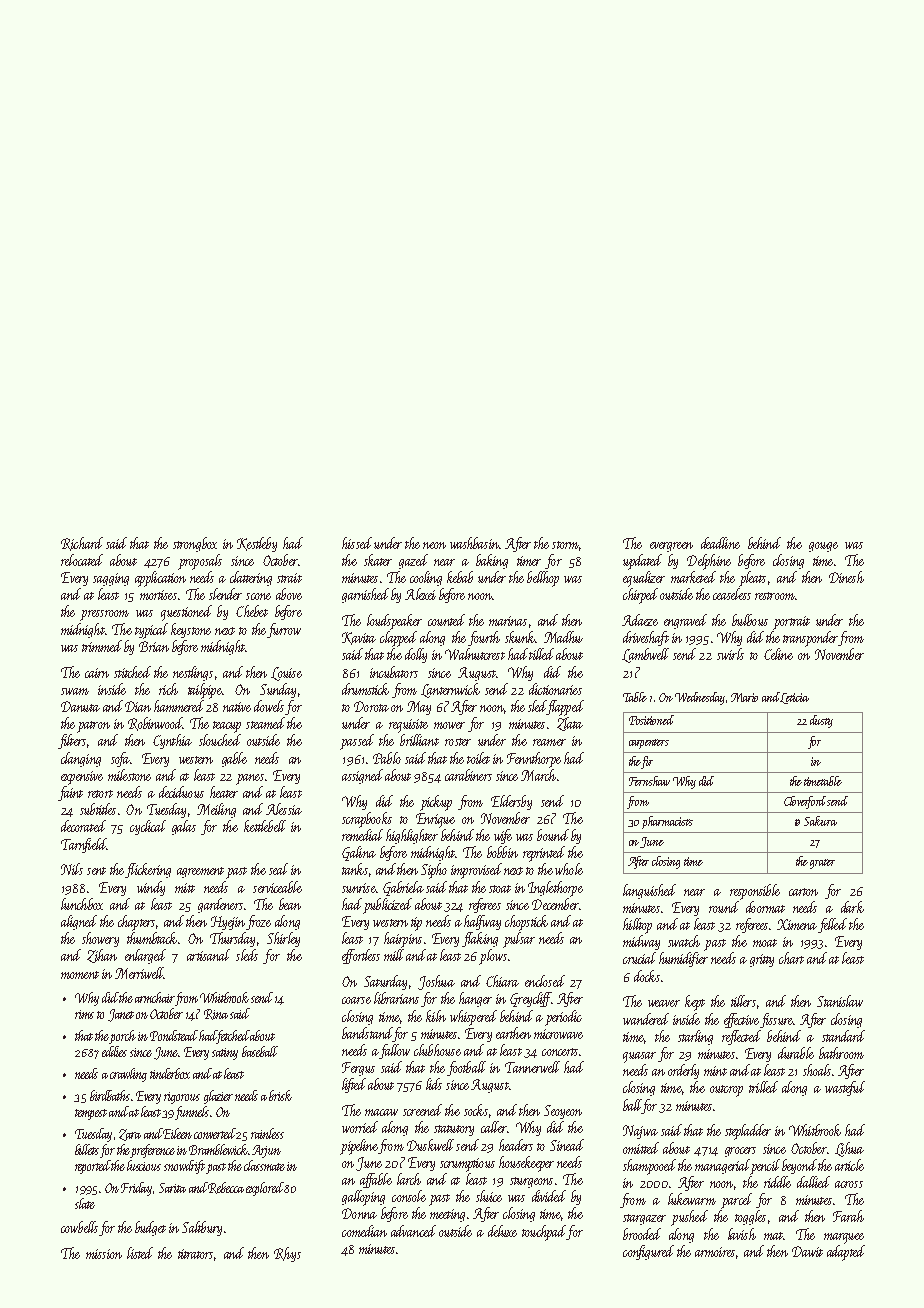 The image size is (924, 1308). I want to click on Lanternwick, so click(450, 690).
